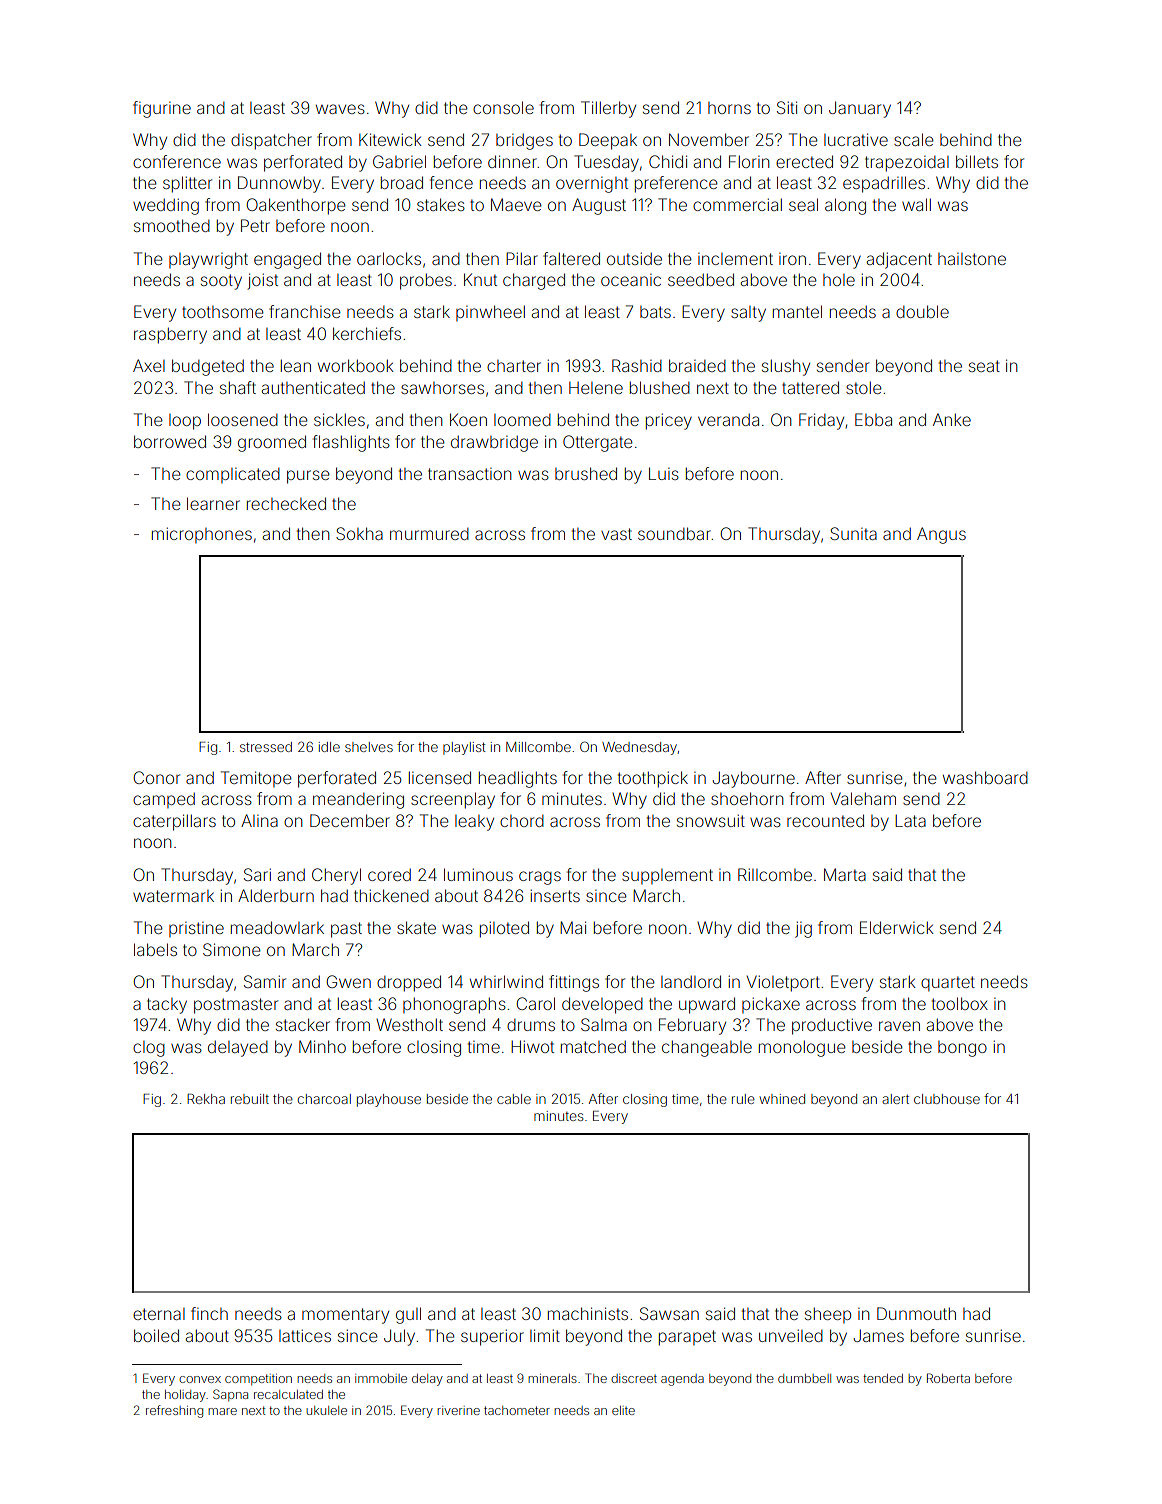  What do you see at coordinates (503, 107) in the document?
I see `console` at bounding box center [503, 107].
